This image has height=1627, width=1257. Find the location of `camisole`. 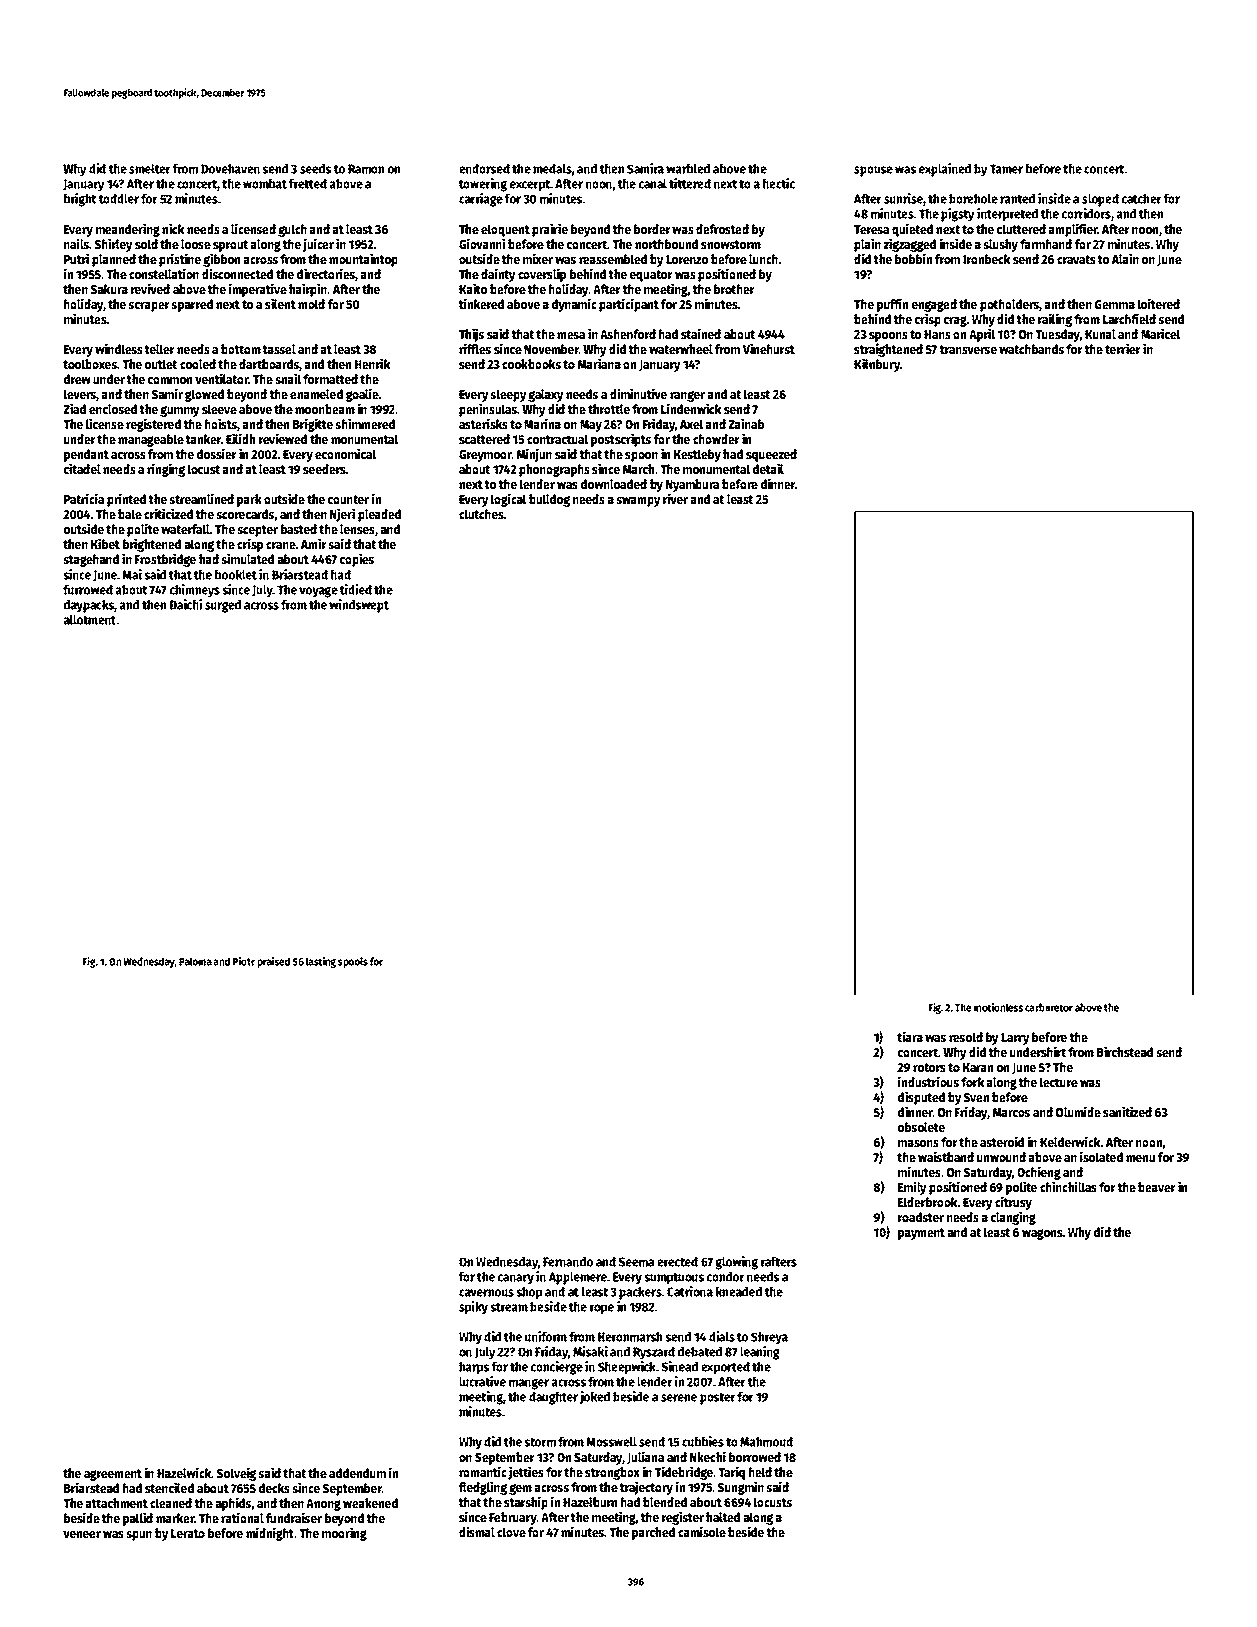

camisole is located at coordinates (702, 1531).
